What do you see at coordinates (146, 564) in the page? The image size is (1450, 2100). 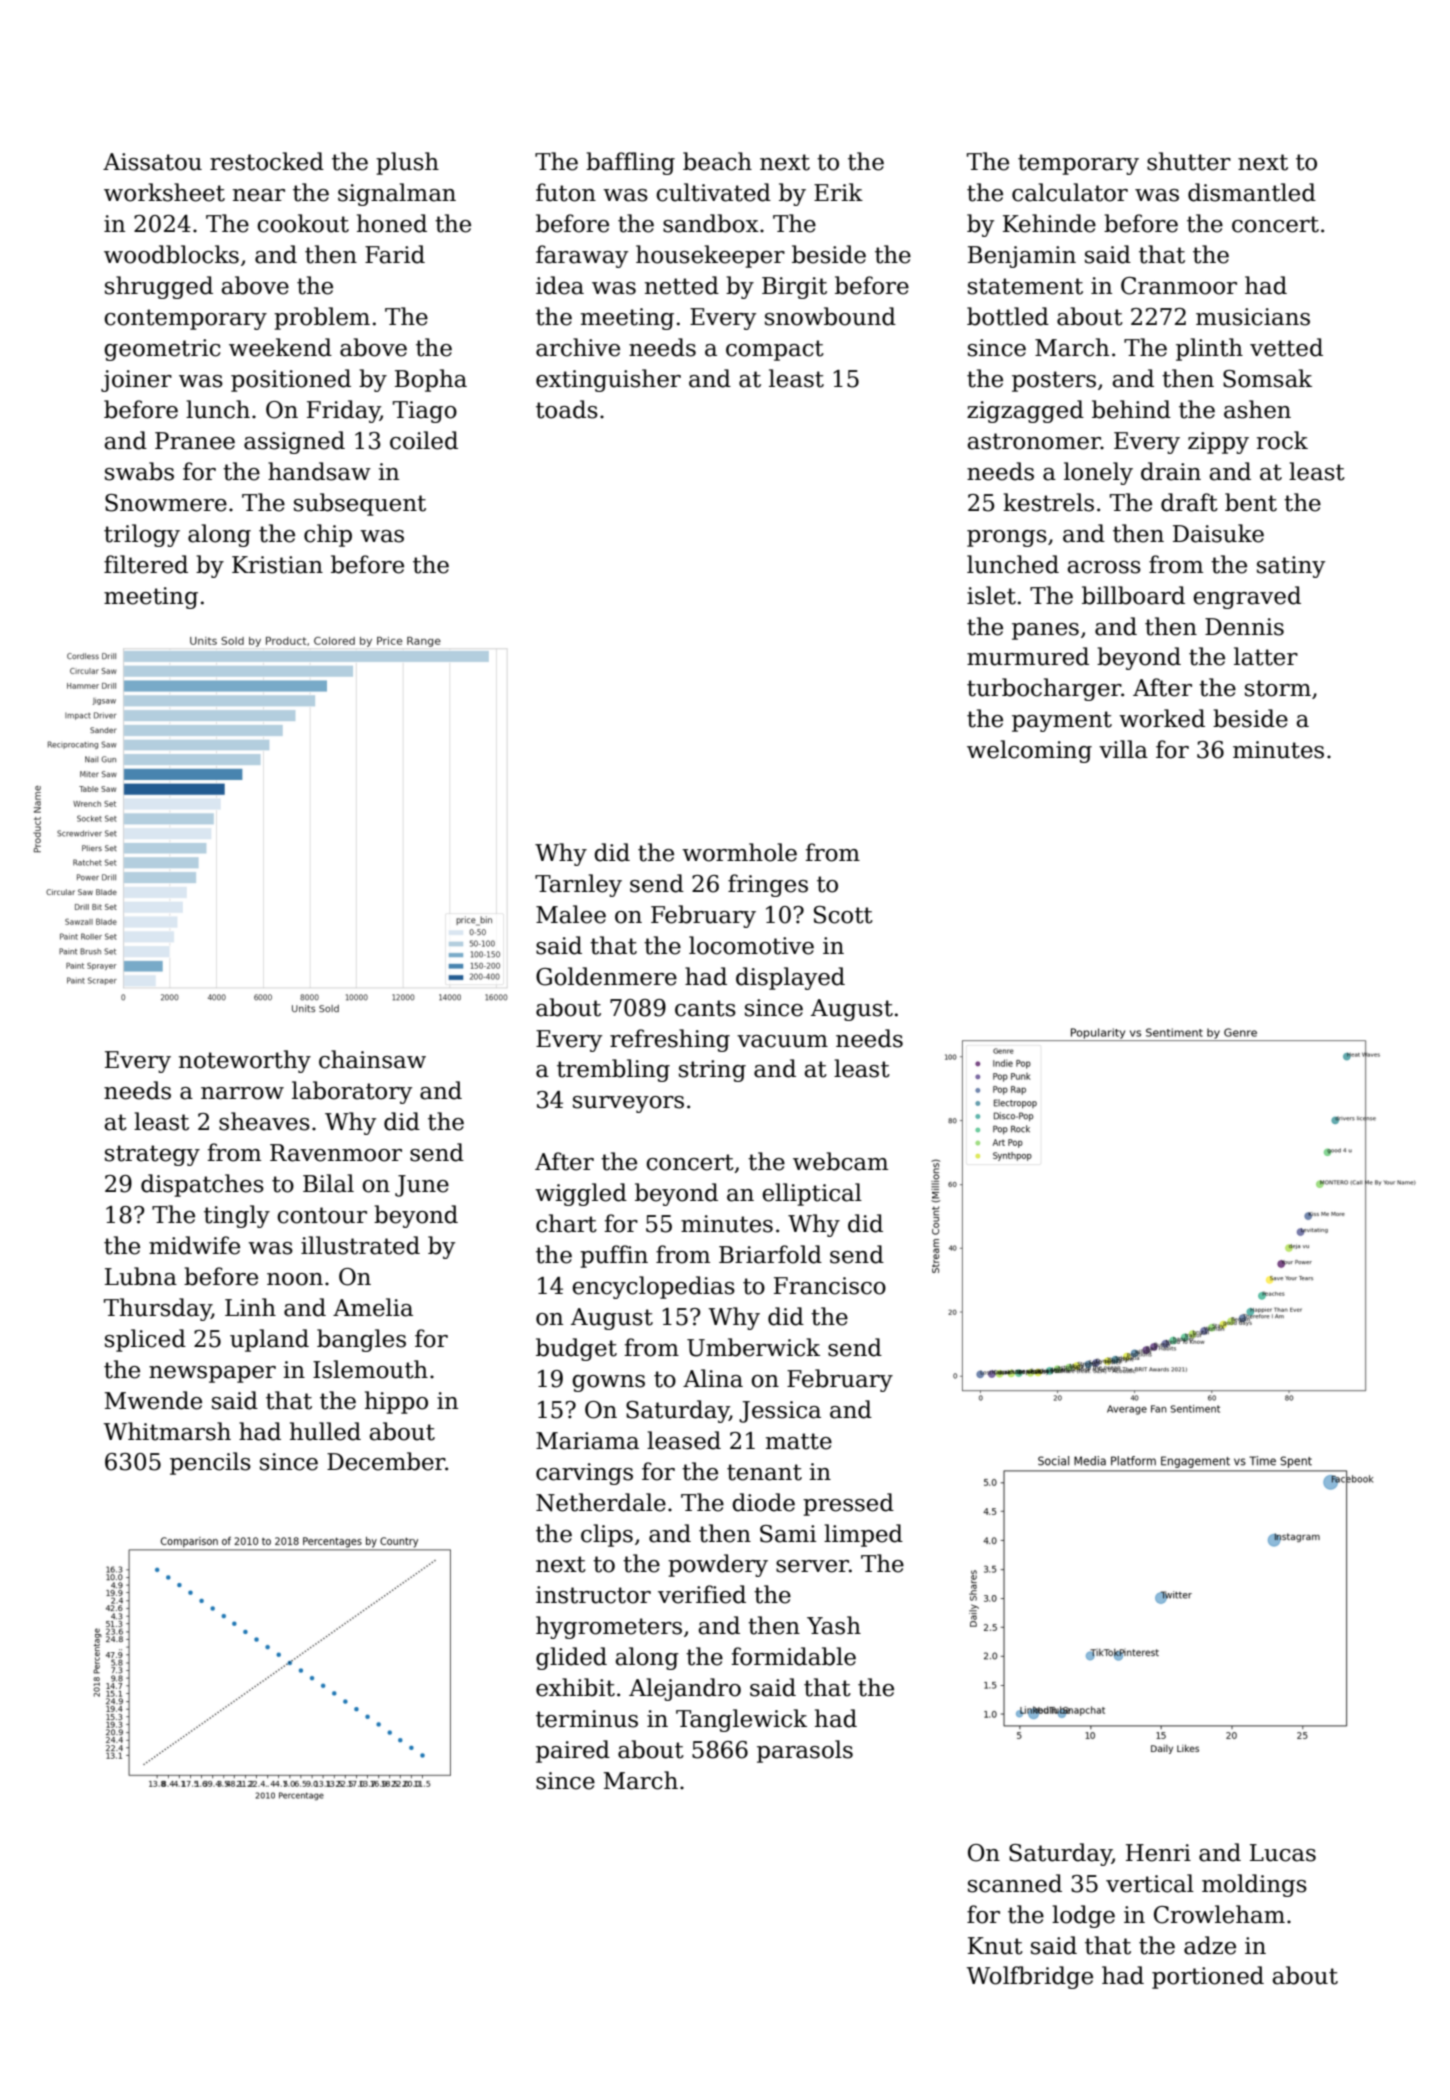 I see `filtered` at bounding box center [146, 564].
